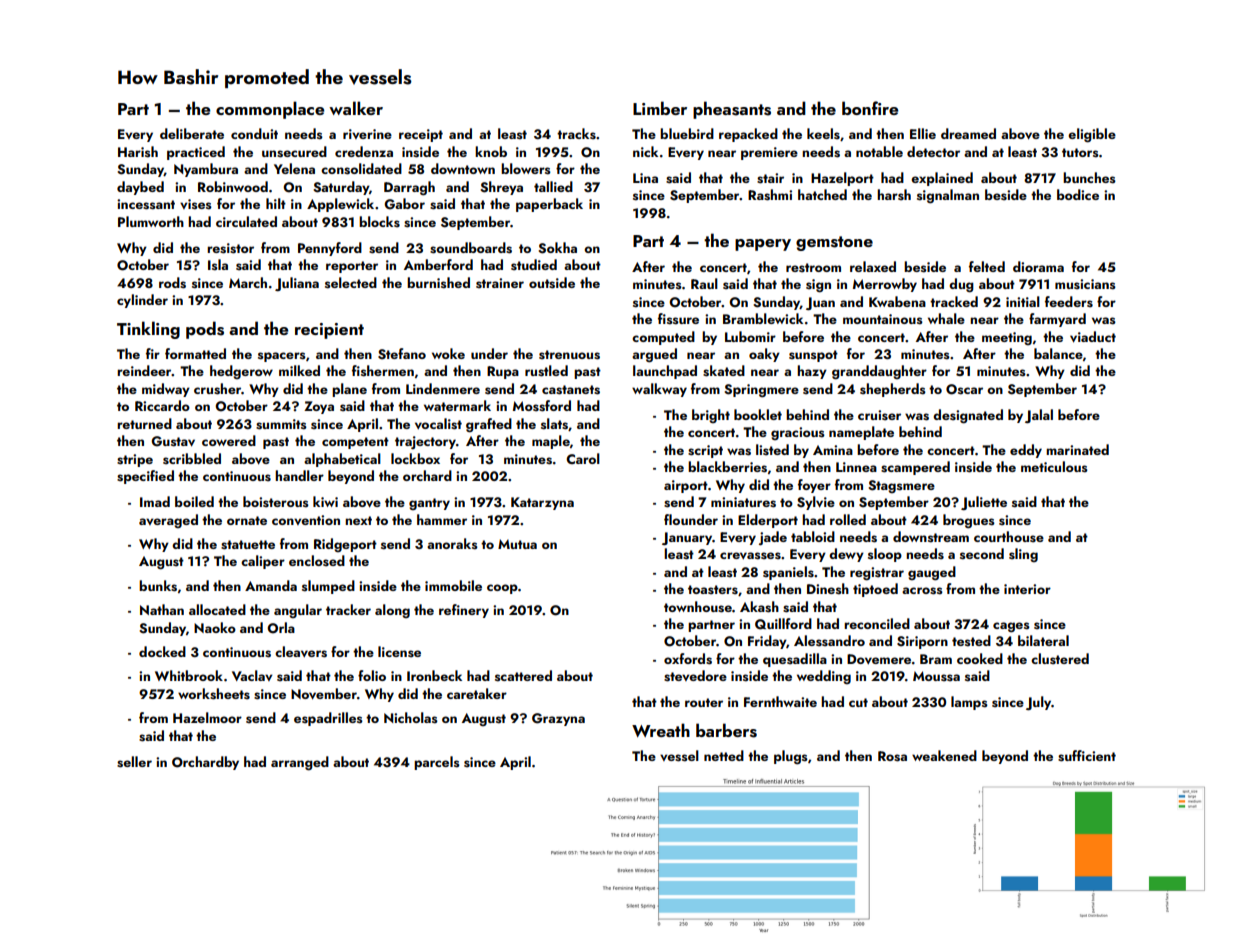 The image size is (1233, 952). Describe the element at coordinates (770, 178) in the page. I see `stair` at that location.
